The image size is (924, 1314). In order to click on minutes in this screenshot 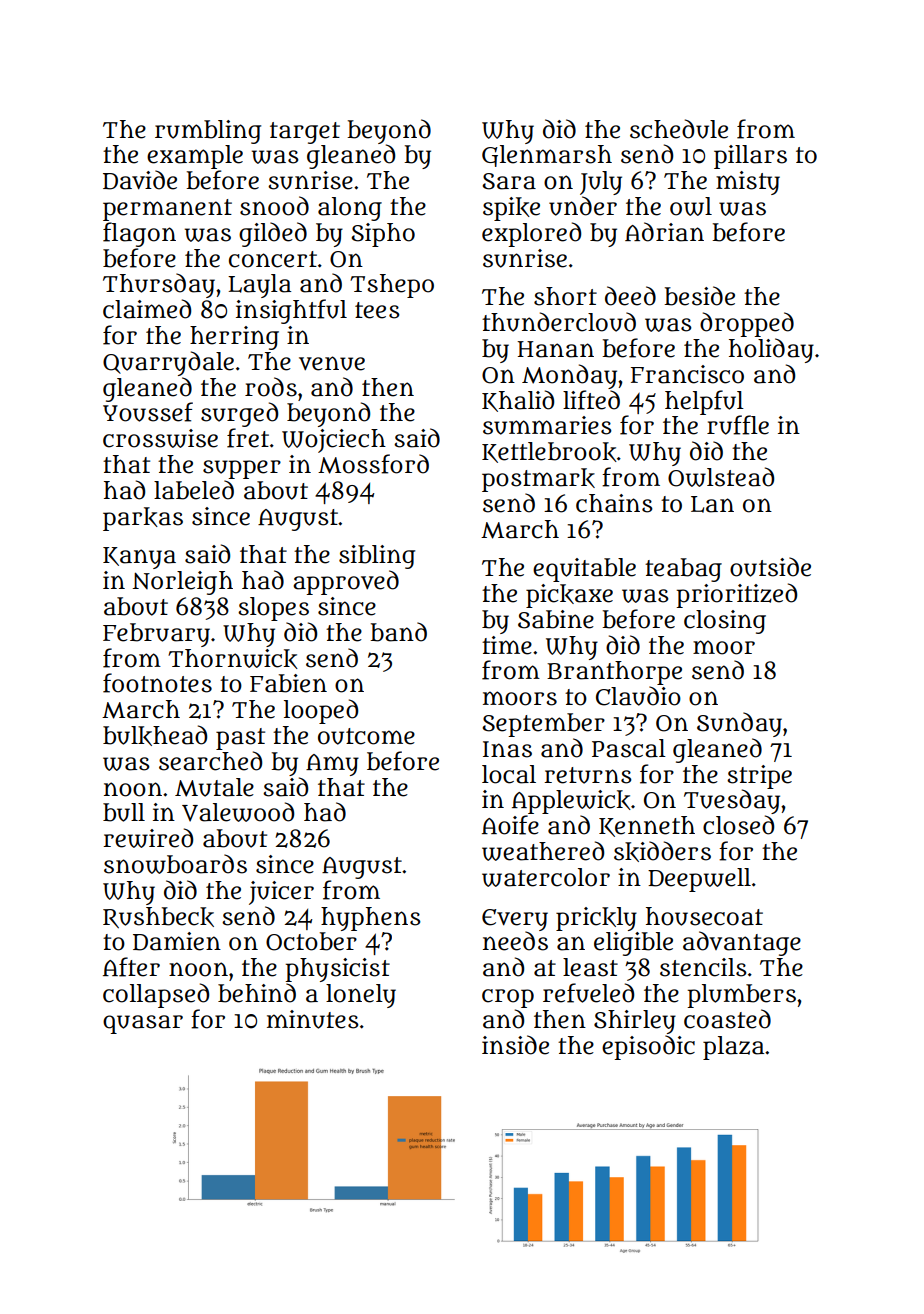, I will do `click(313, 1019)`.
